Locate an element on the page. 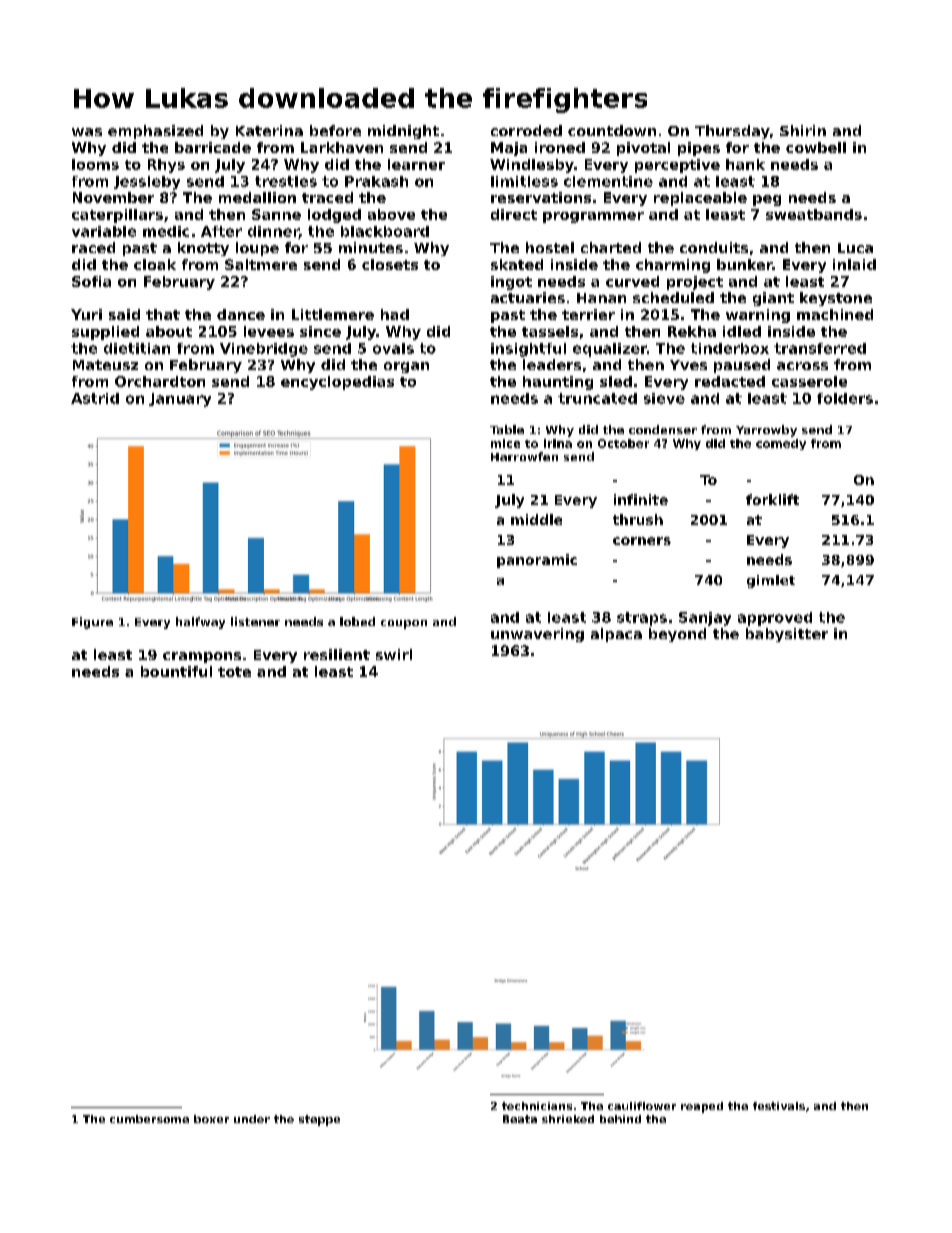 The height and width of the image is (1233, 952). under is located at coordinates (252, 1119).
